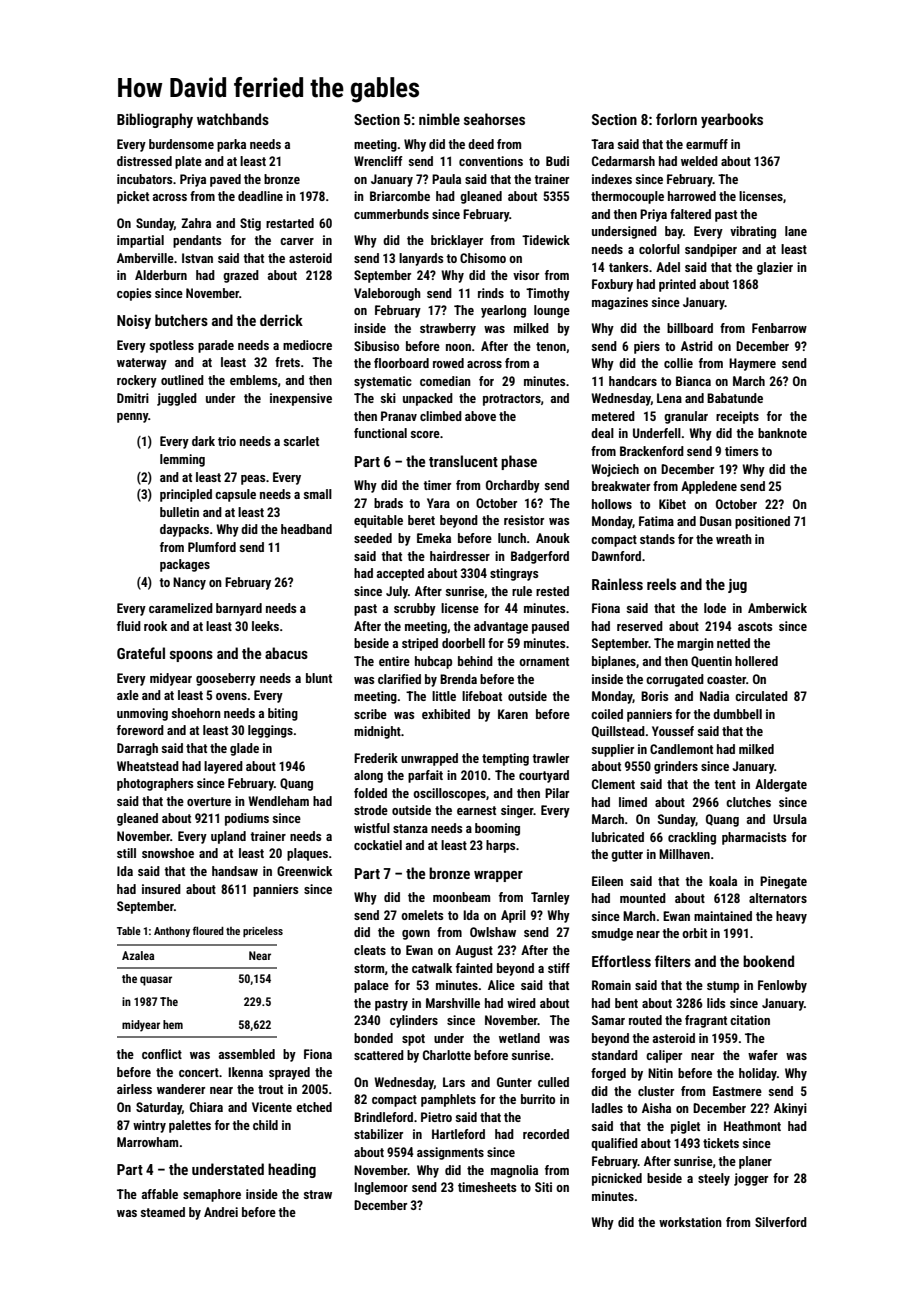 The width and height of the screenshot is (924, 1308). Describe the element at coordinates (371, 810) in the screenshot. I see `strode` at that location.
